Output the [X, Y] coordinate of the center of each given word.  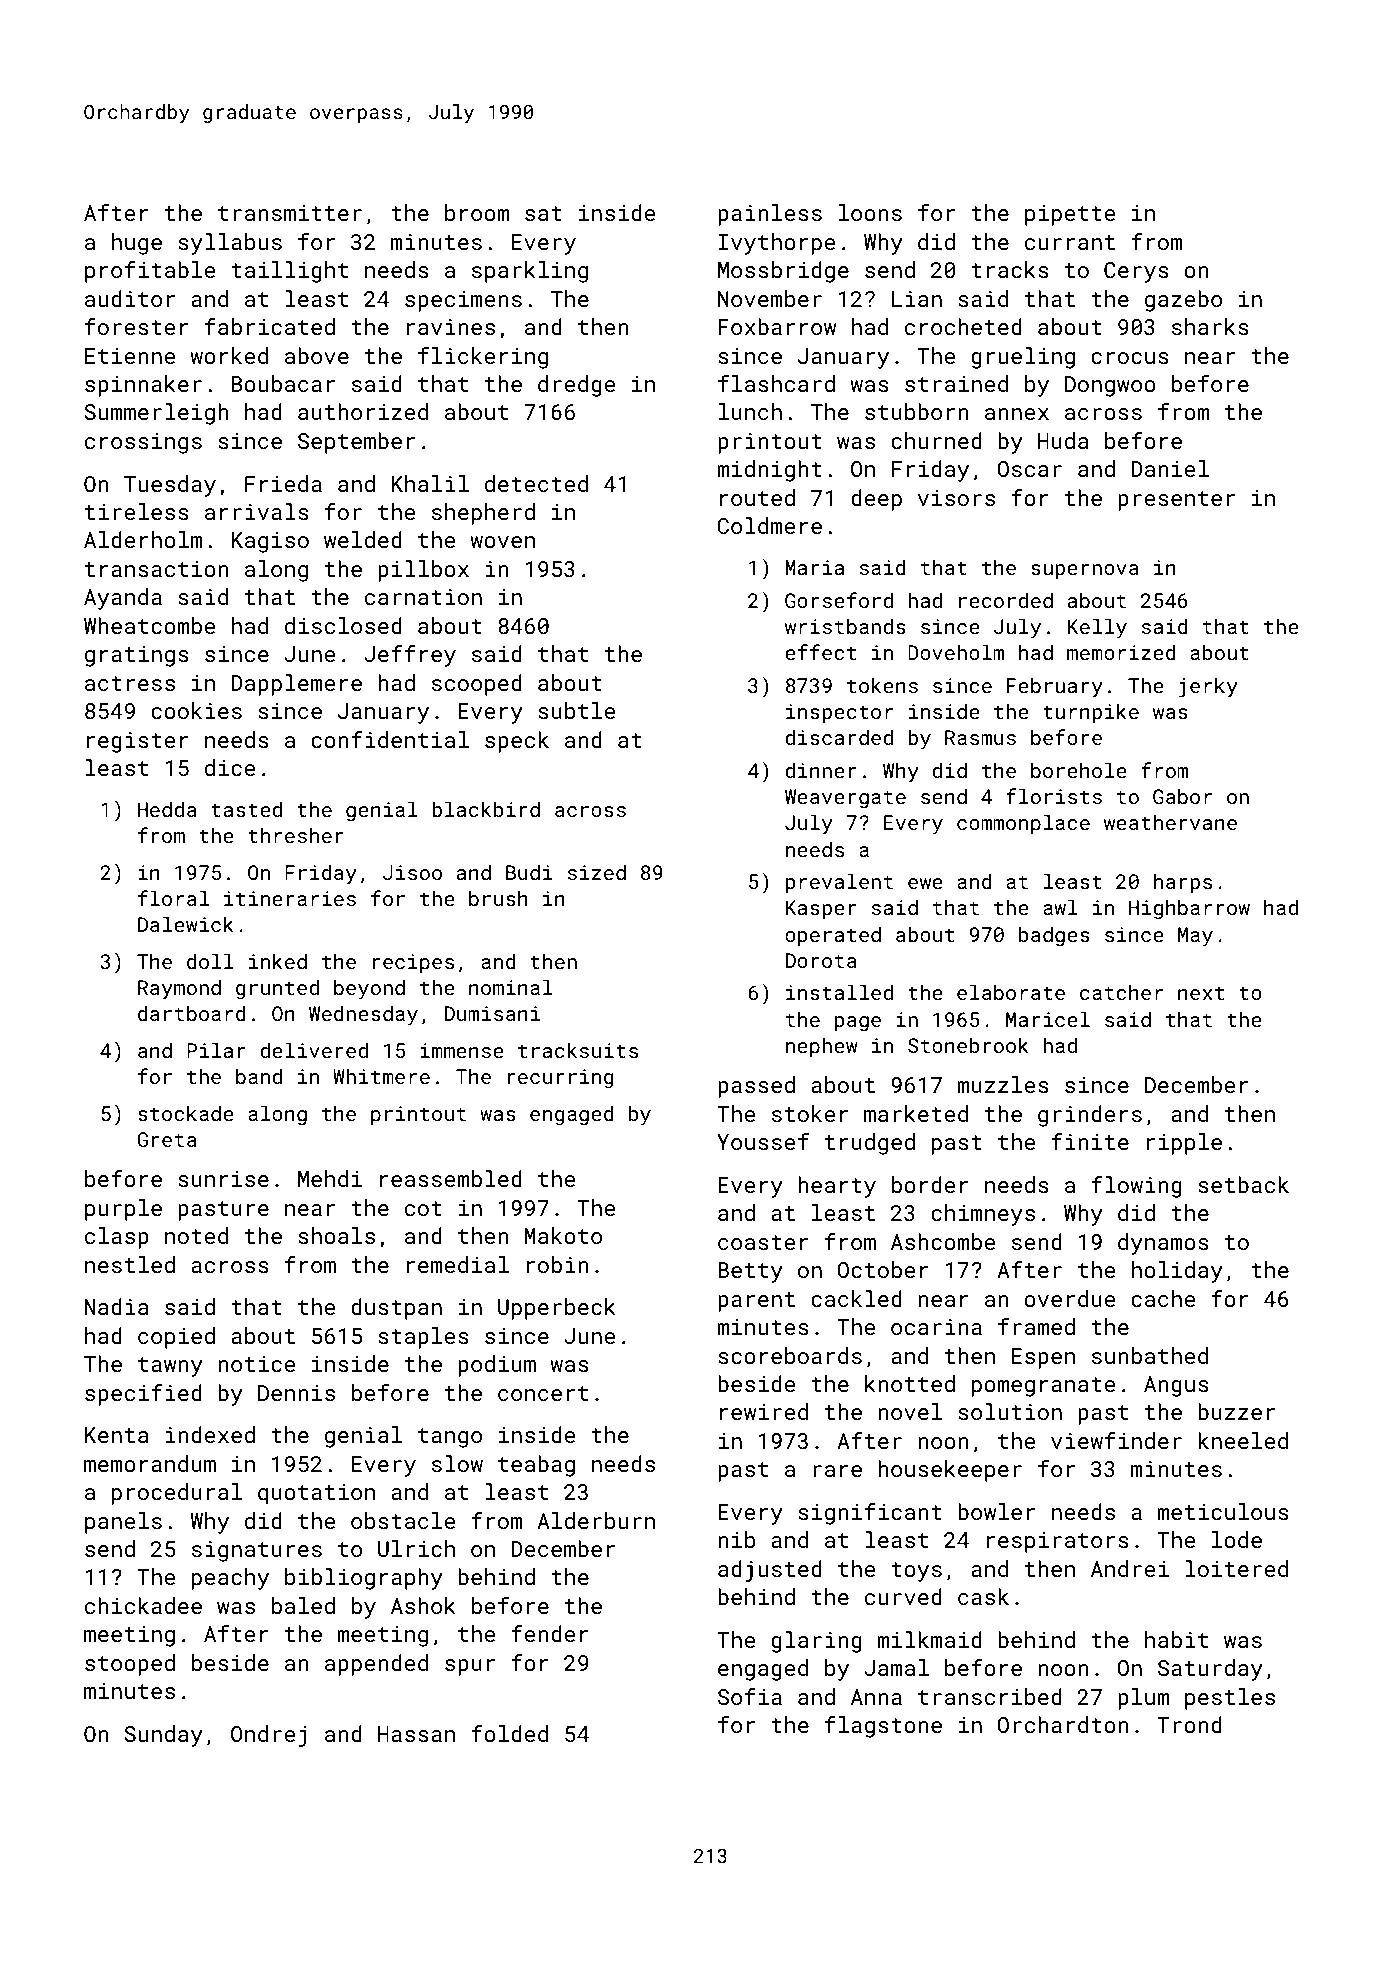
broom [477, 212]
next [1201, 993]
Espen [1043, 1358]
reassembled [451, 1178]
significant [870, 1514]
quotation [316, 1494]
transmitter [290, 213]
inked [278, 961]
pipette [1070, 215]
